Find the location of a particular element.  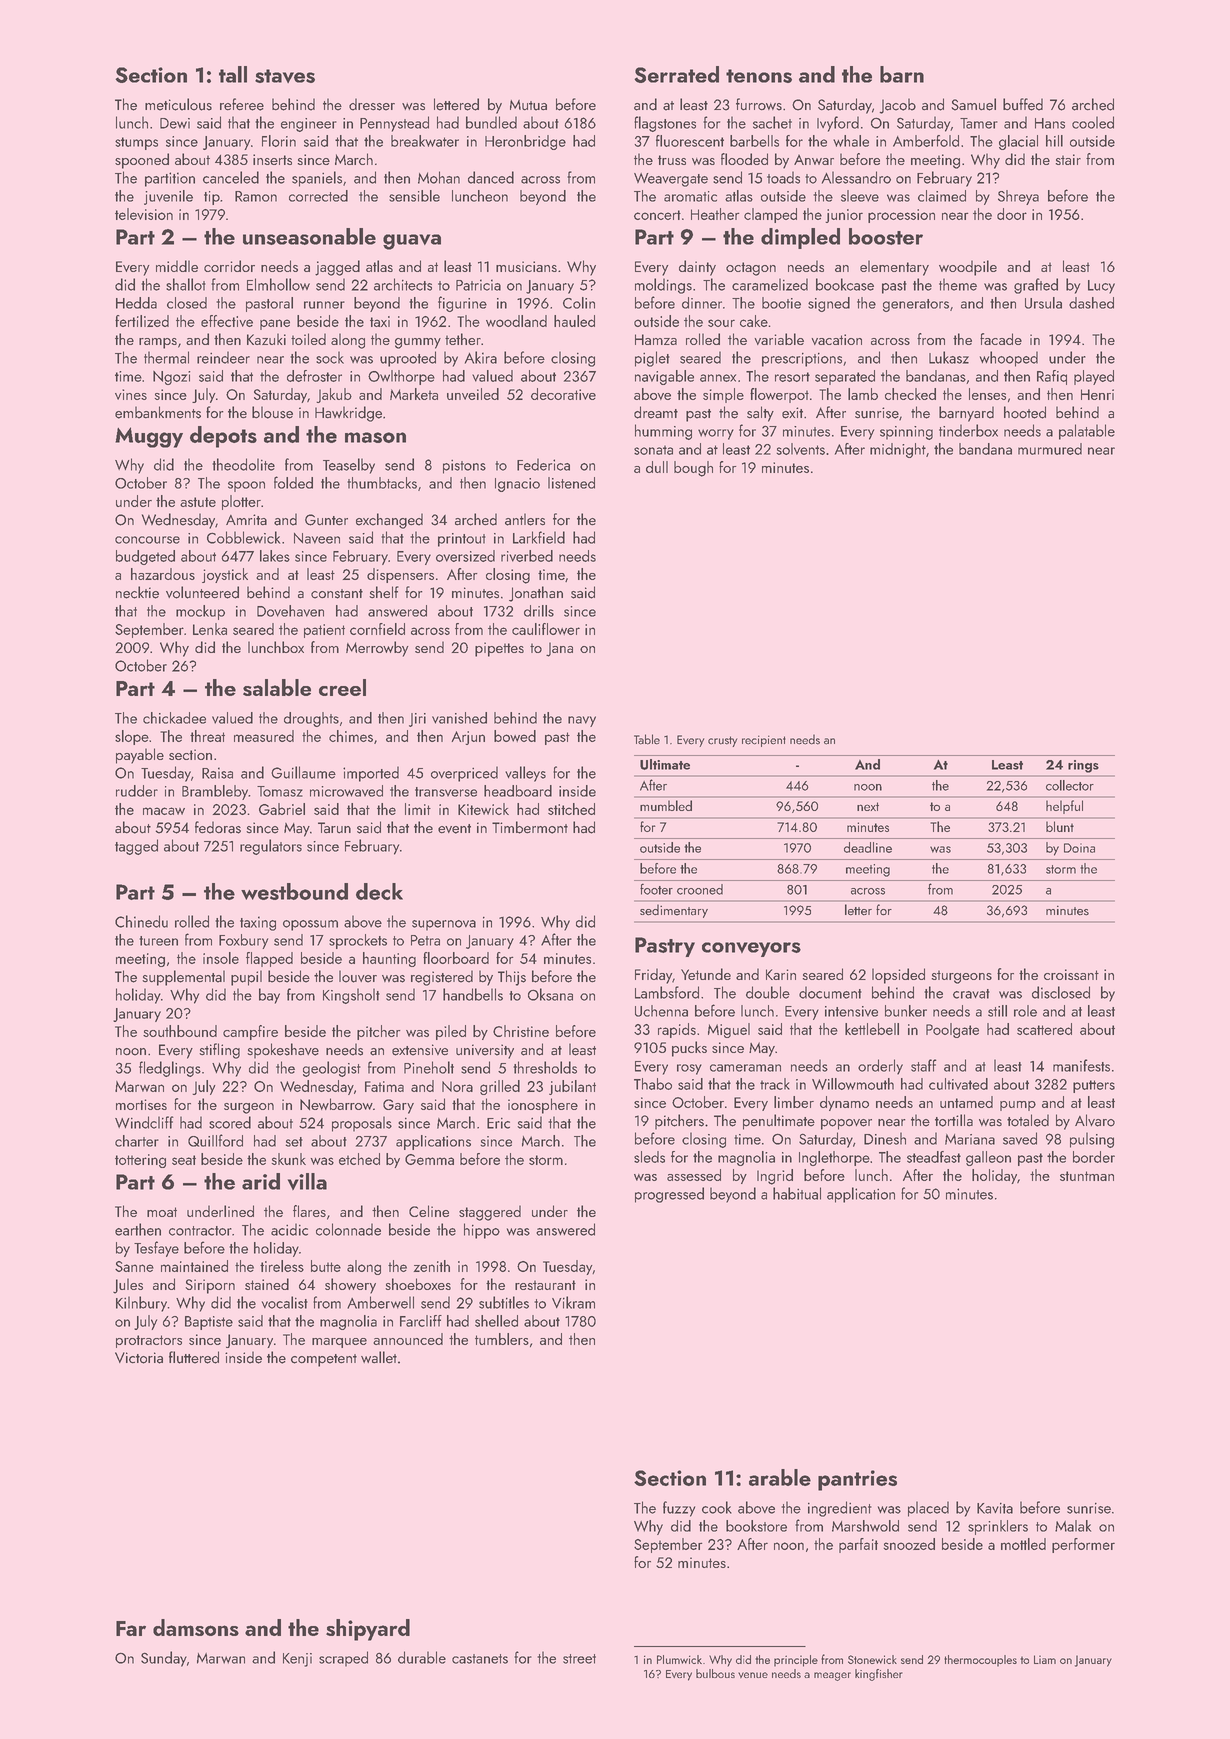

grafted is located at coordinates (1036, 286).
